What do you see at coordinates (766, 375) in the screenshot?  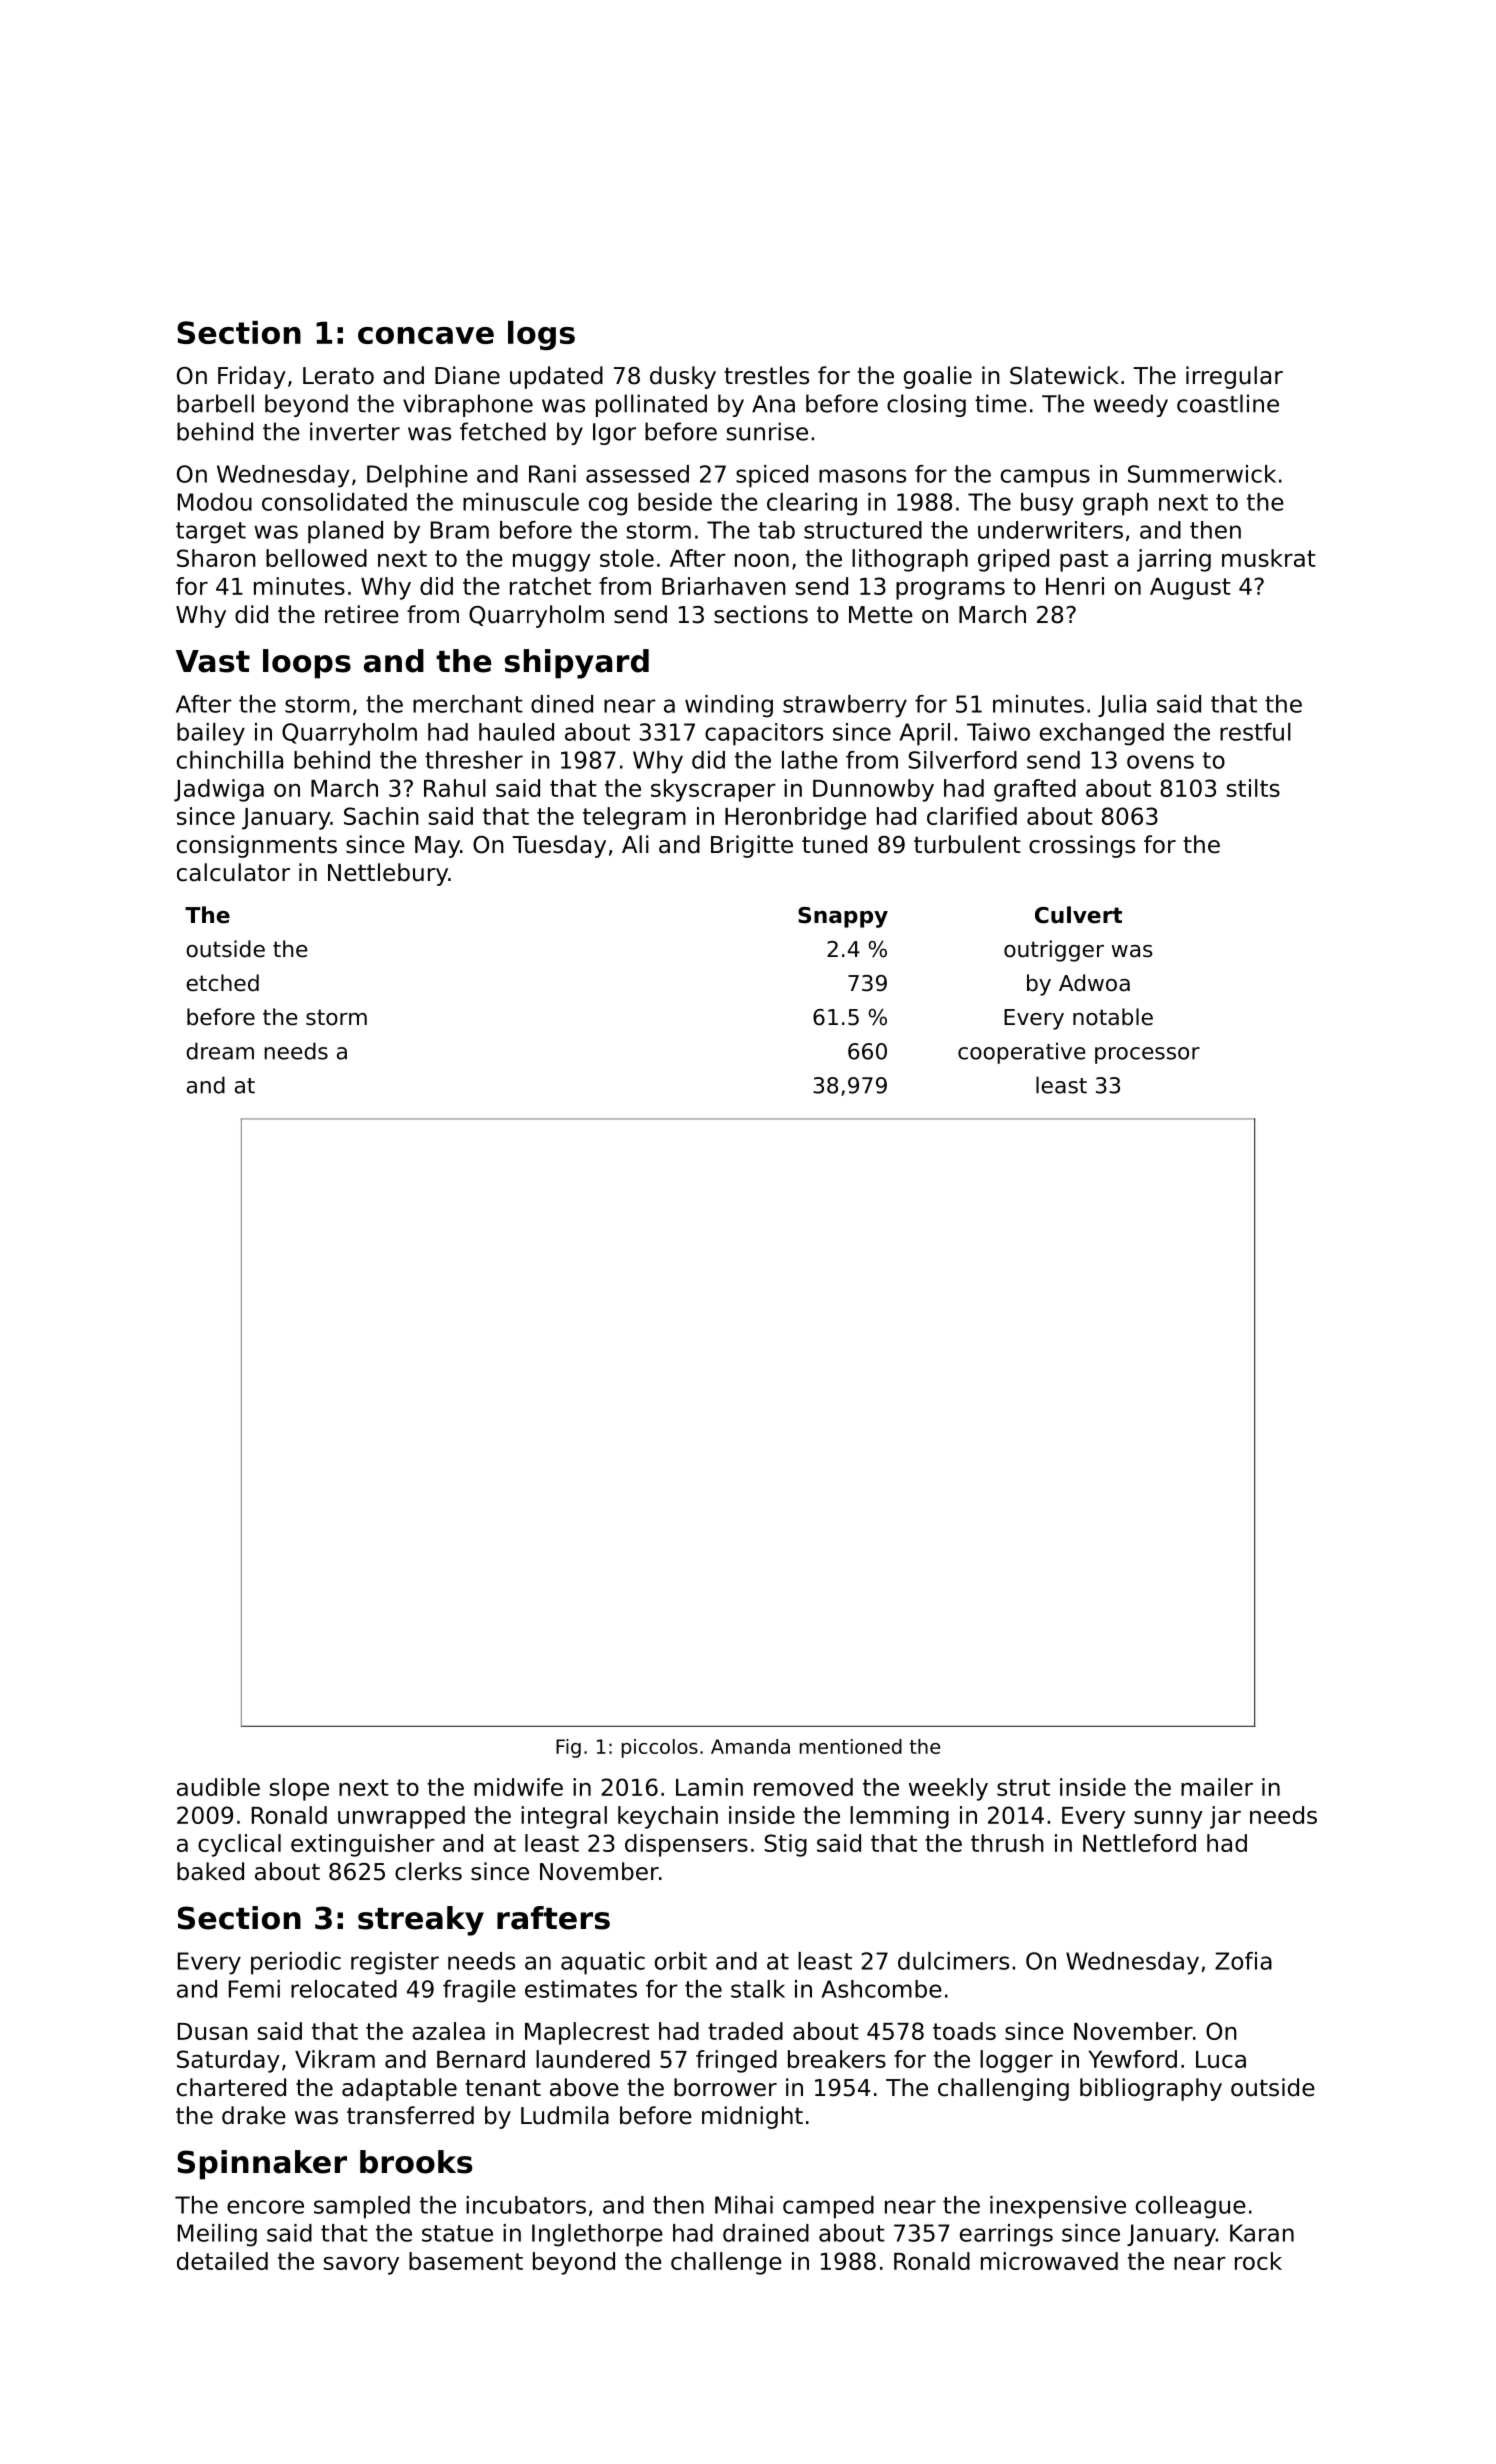 I see `trestles` at bounding box center [766, 375].
